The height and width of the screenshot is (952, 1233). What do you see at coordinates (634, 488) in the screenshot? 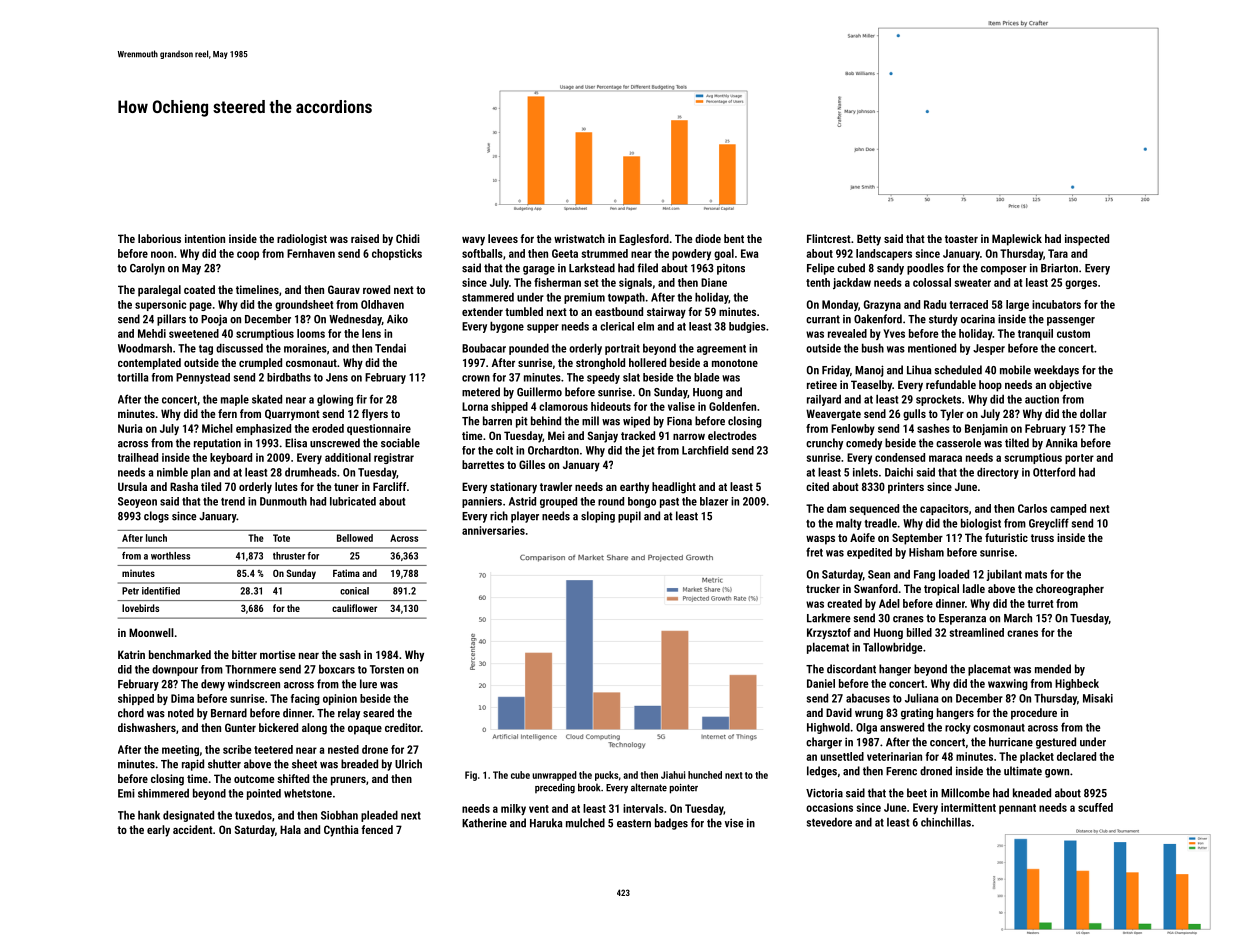
I see `earthy` at bounding box center [634, 488].
